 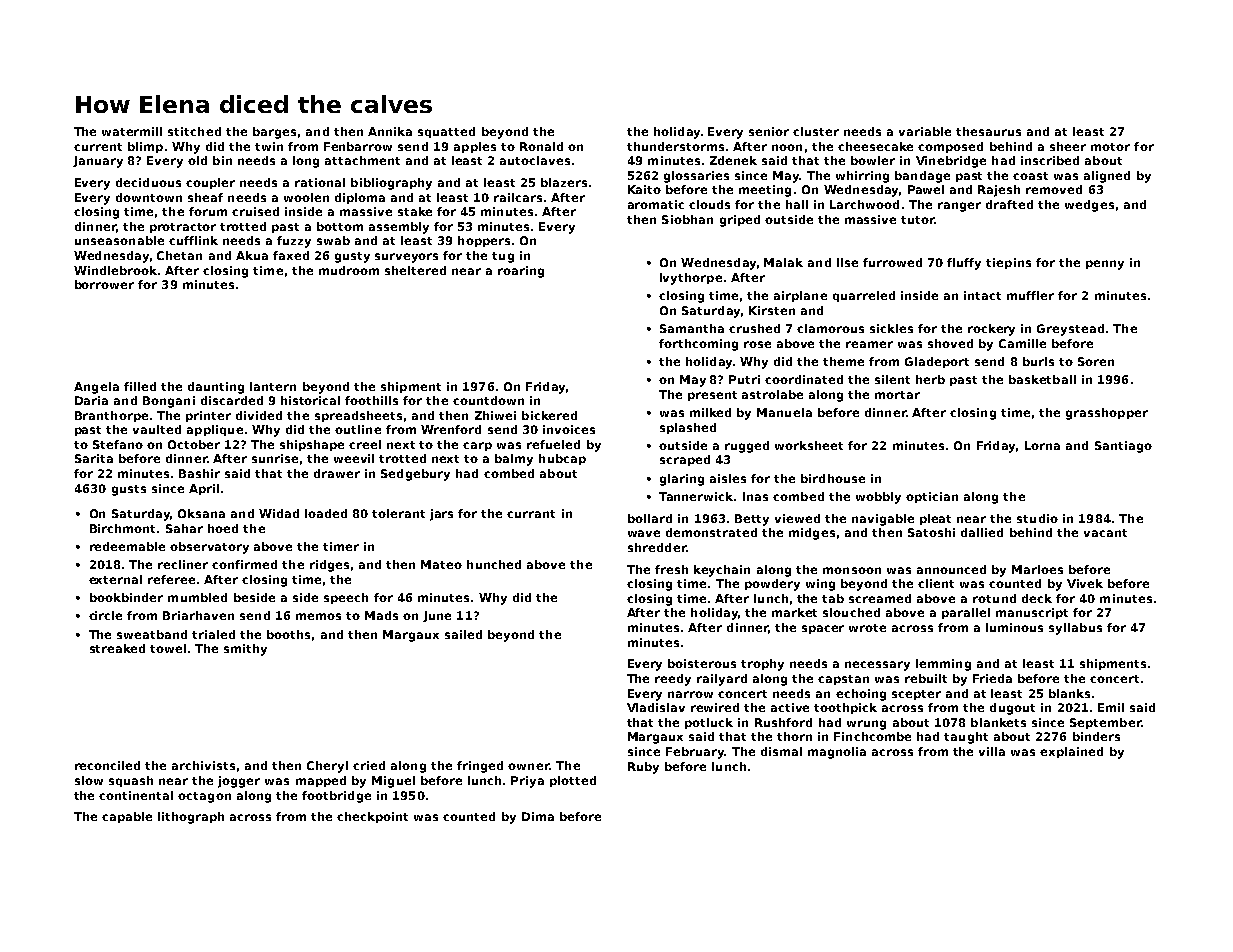 I want to click on Santiago, so click(x=1123, y=447).
